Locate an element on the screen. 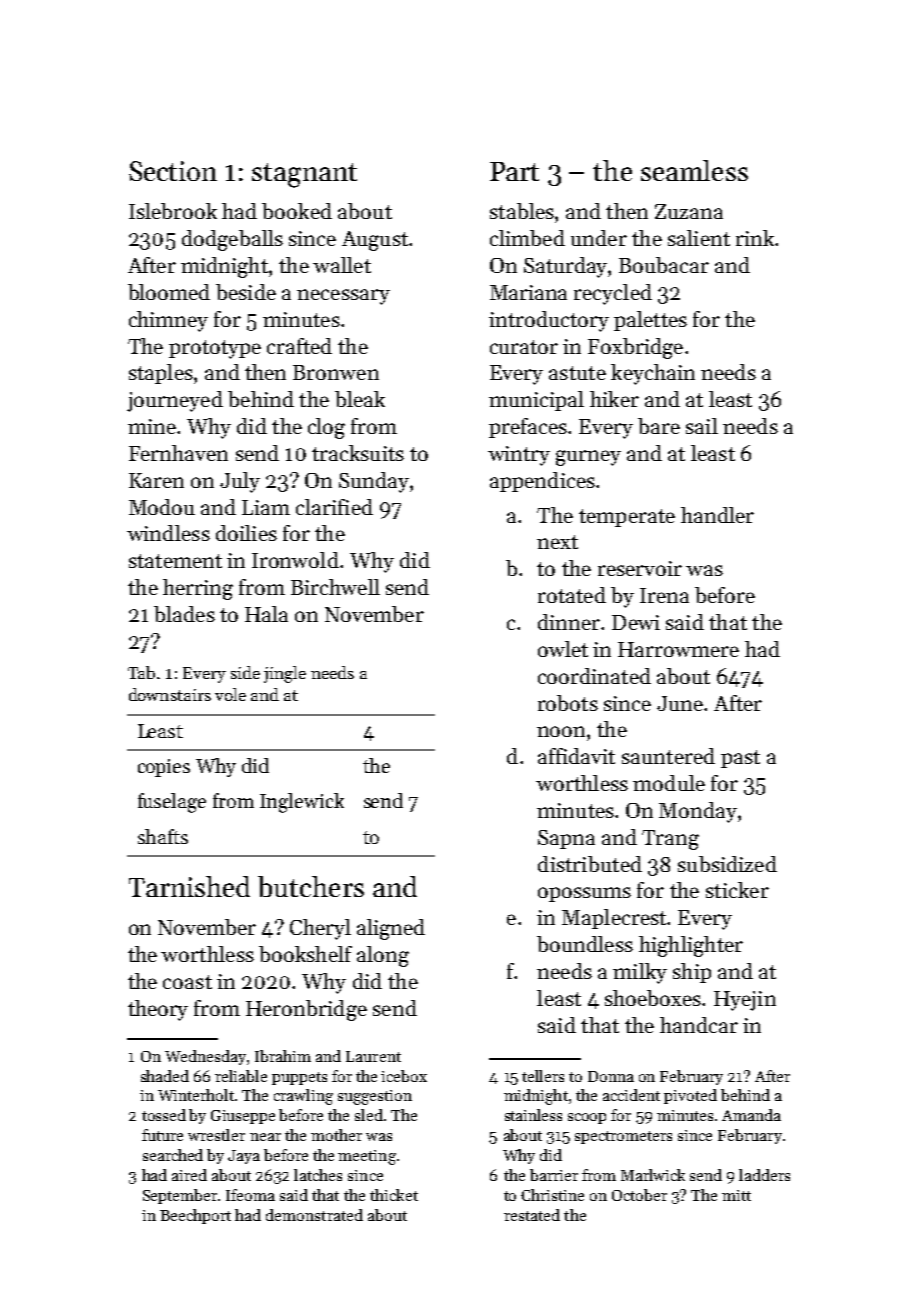 The width and height of the screenshot is (924, 1311). Giuseppe is located at coordinates (243, 1117).
